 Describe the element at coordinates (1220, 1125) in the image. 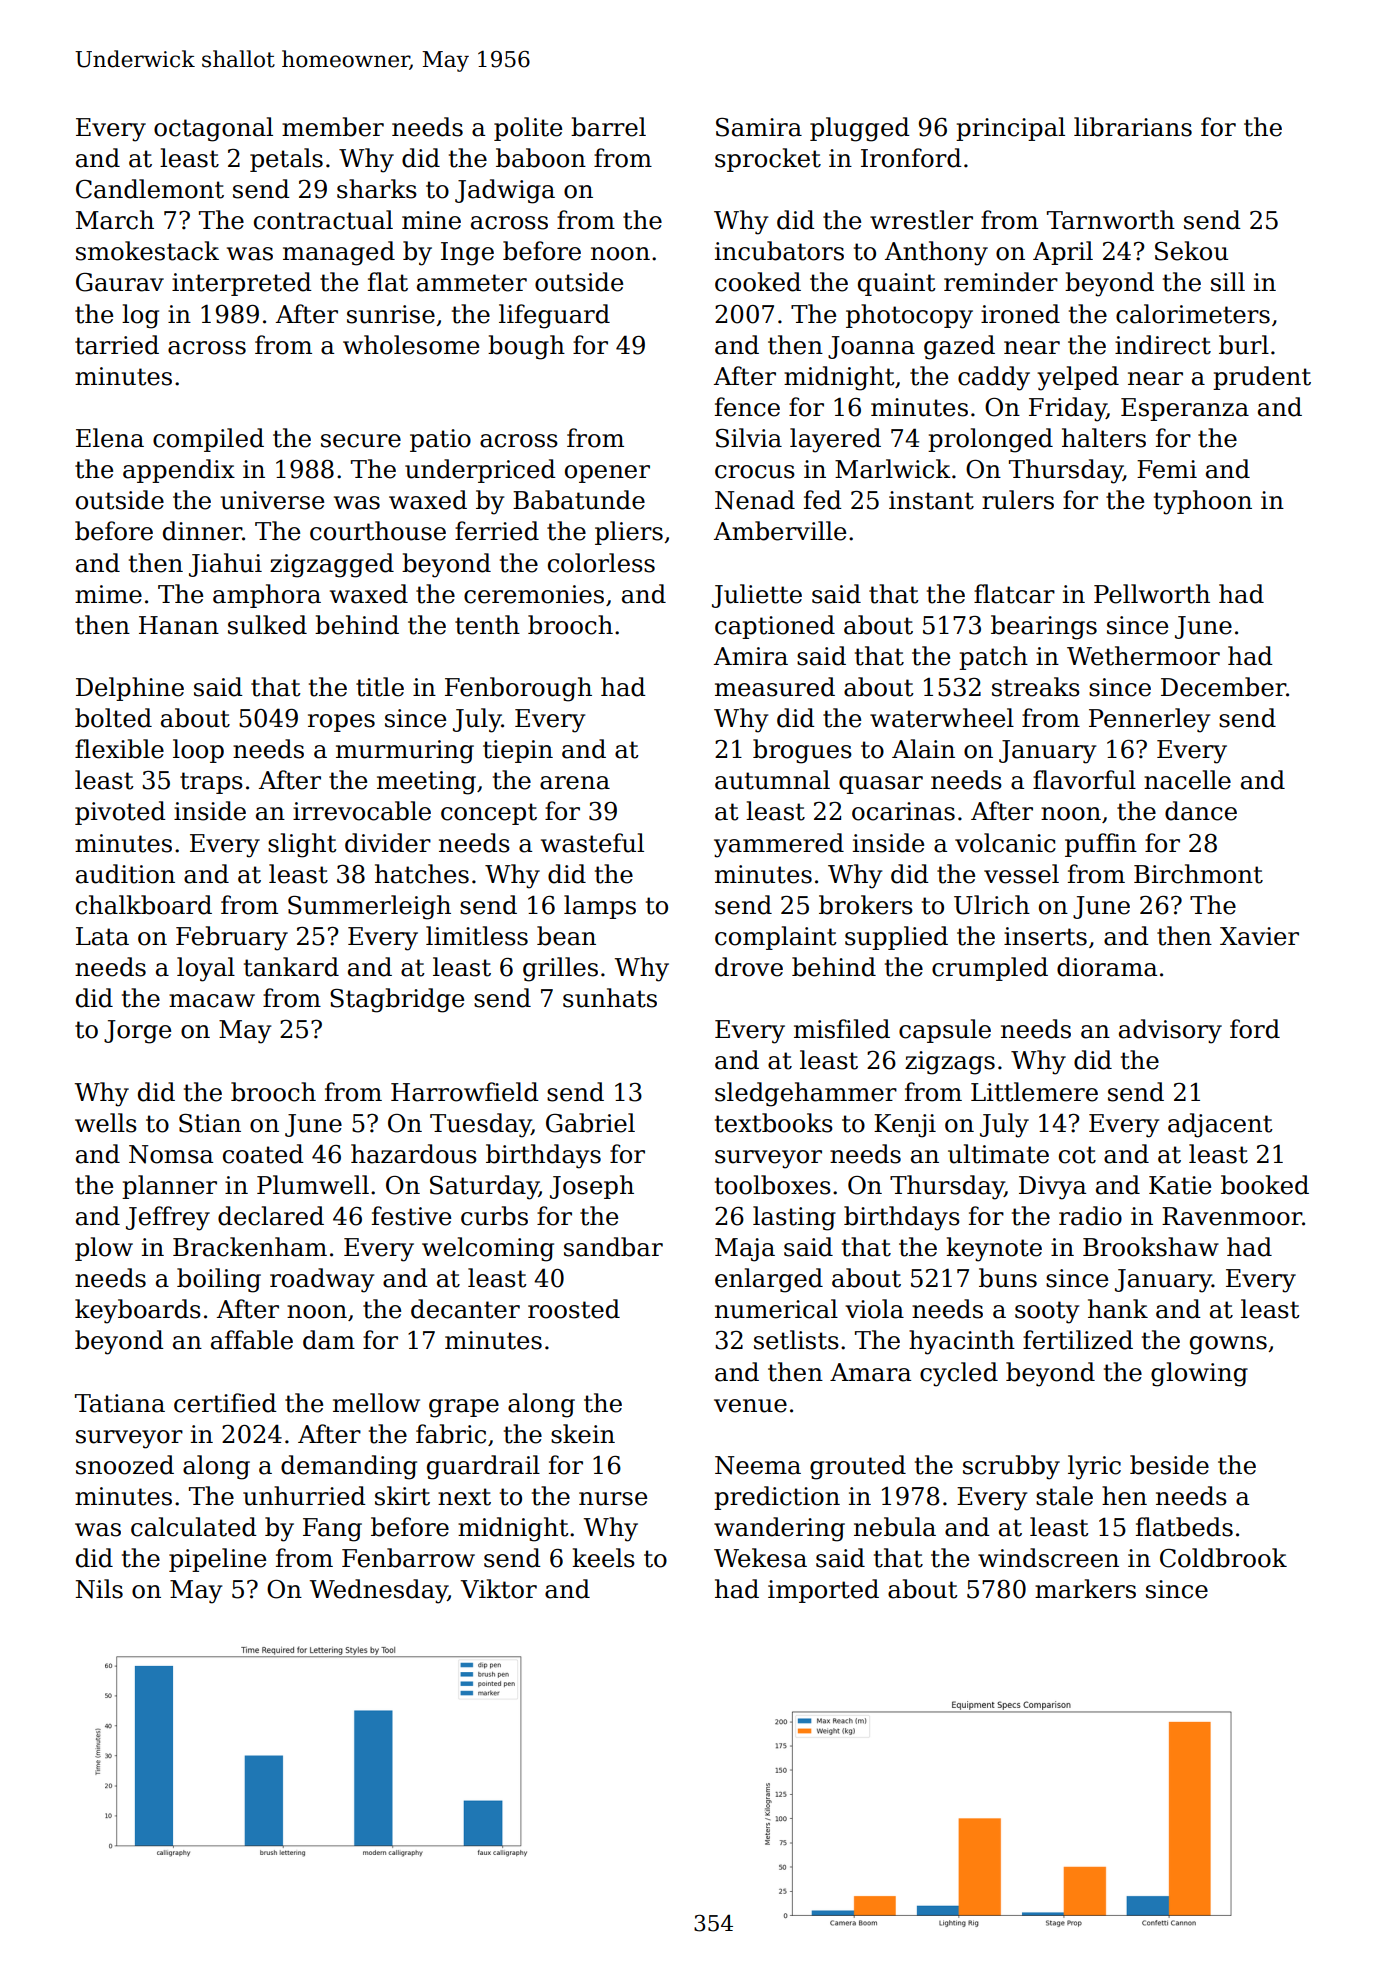

I see `adjacent` at that location.
